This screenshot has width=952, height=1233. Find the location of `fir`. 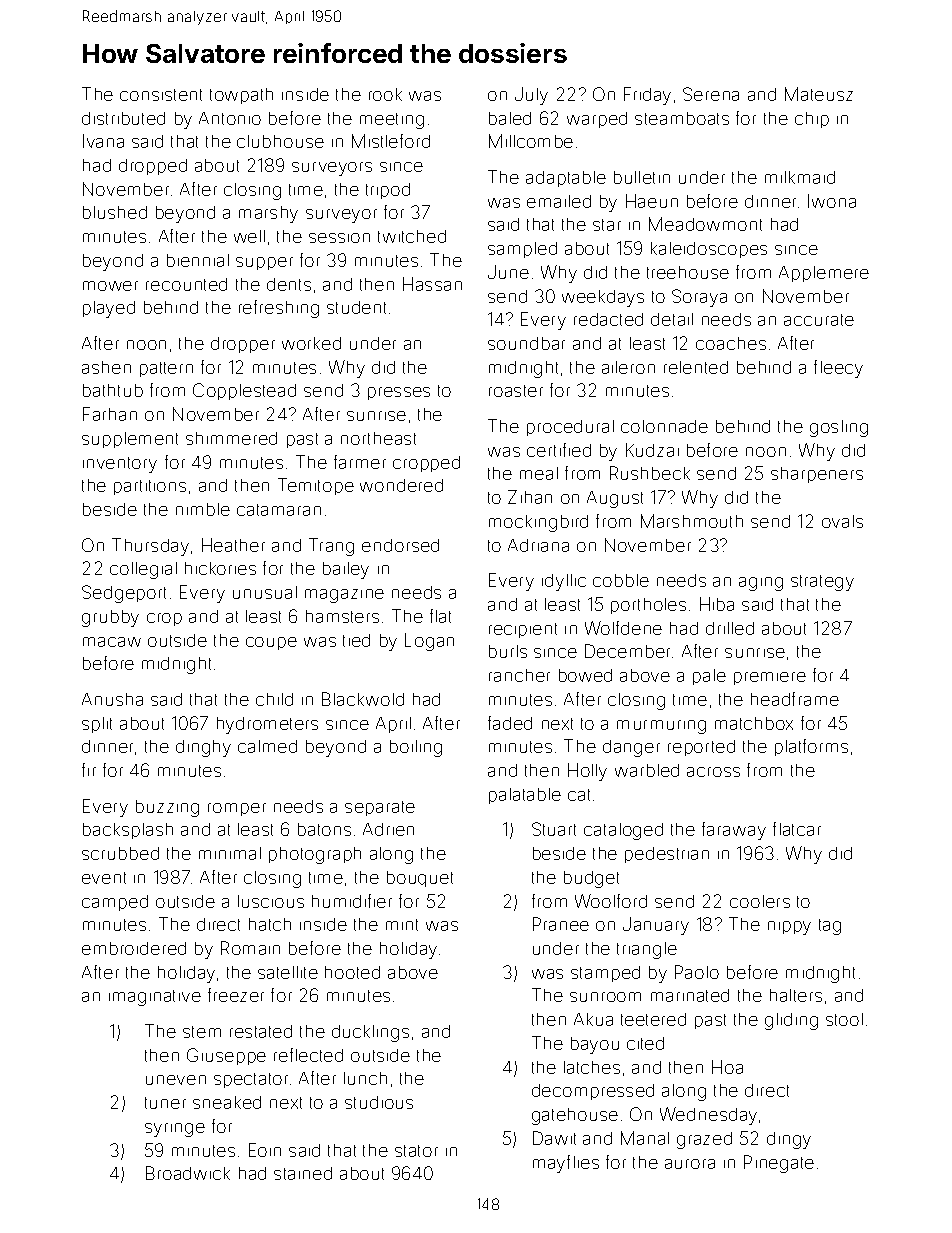

fir is located at coordinates (89, 770).
